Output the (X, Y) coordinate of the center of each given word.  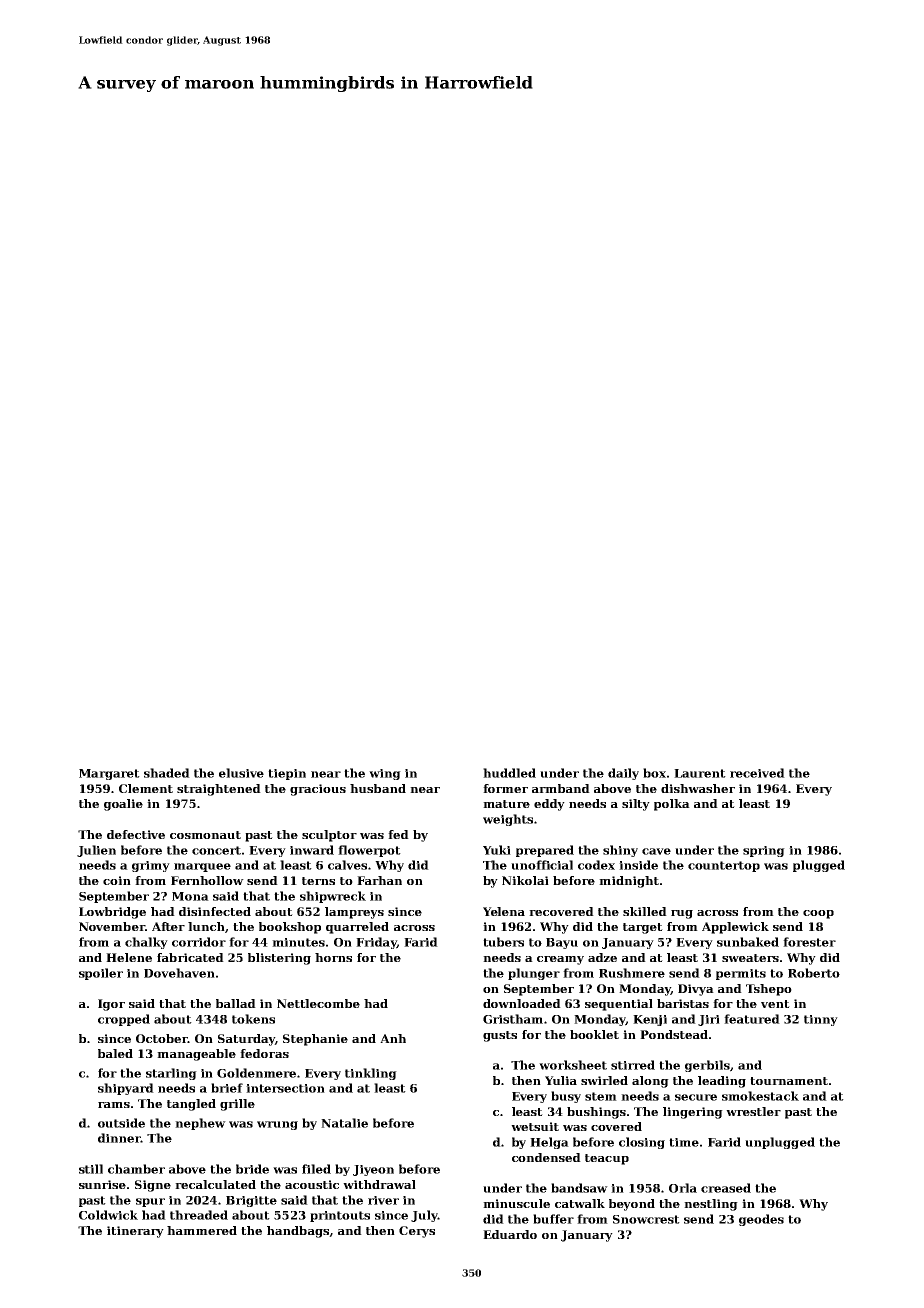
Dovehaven (179, 973)
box (654, 773)
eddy (549, 805)
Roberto (814, 973)
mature (506, 804)
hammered (202, 1230)
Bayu (562, 943)
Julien (96, 851)
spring (764, 851)
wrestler (753, 1111)
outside (121, 1123)
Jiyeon (373, 1170)
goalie (123, 805)
